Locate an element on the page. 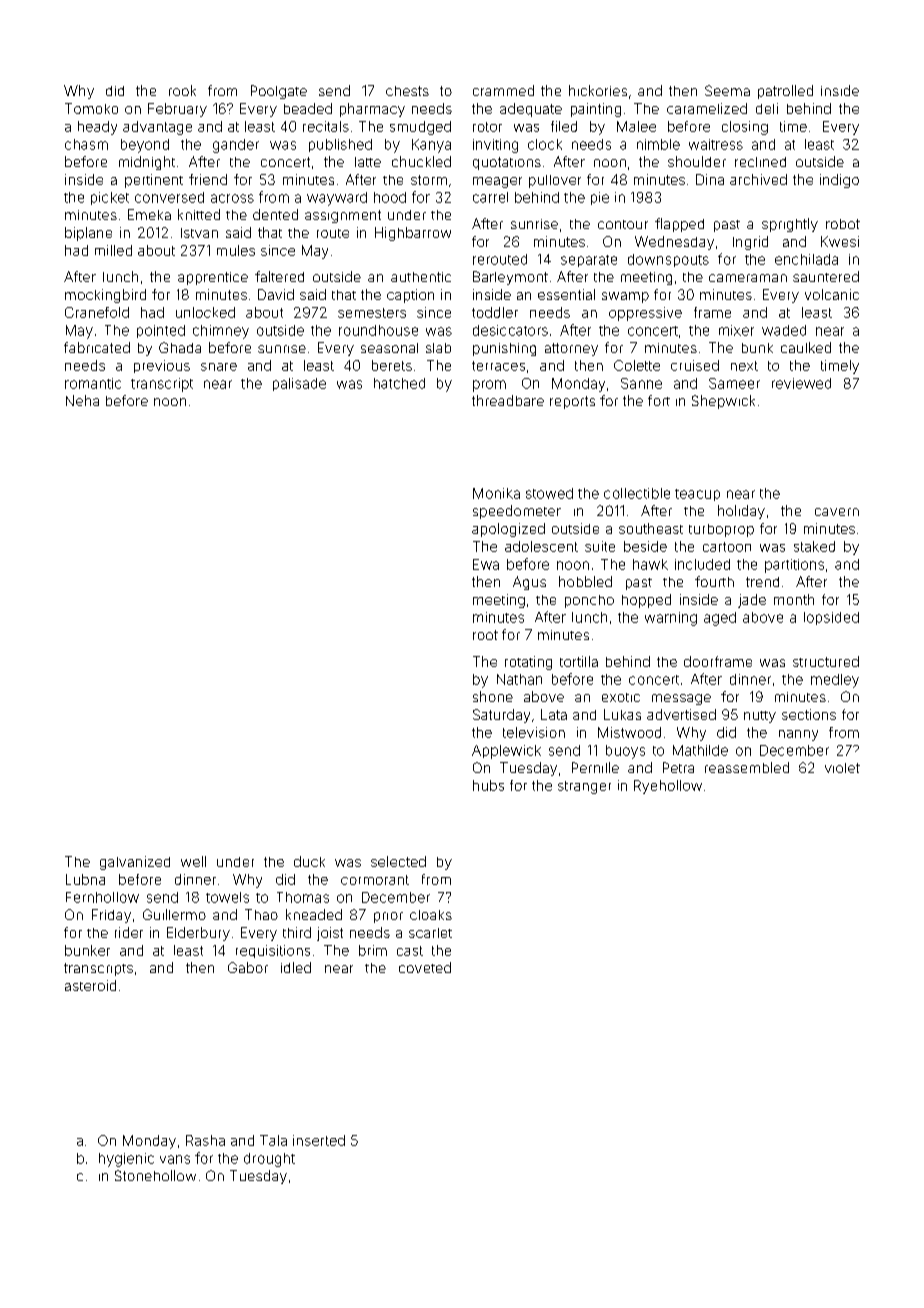 Image resolution: width=924 pixels, height=1308 pixels. root is located at coordinates (485, 635).
